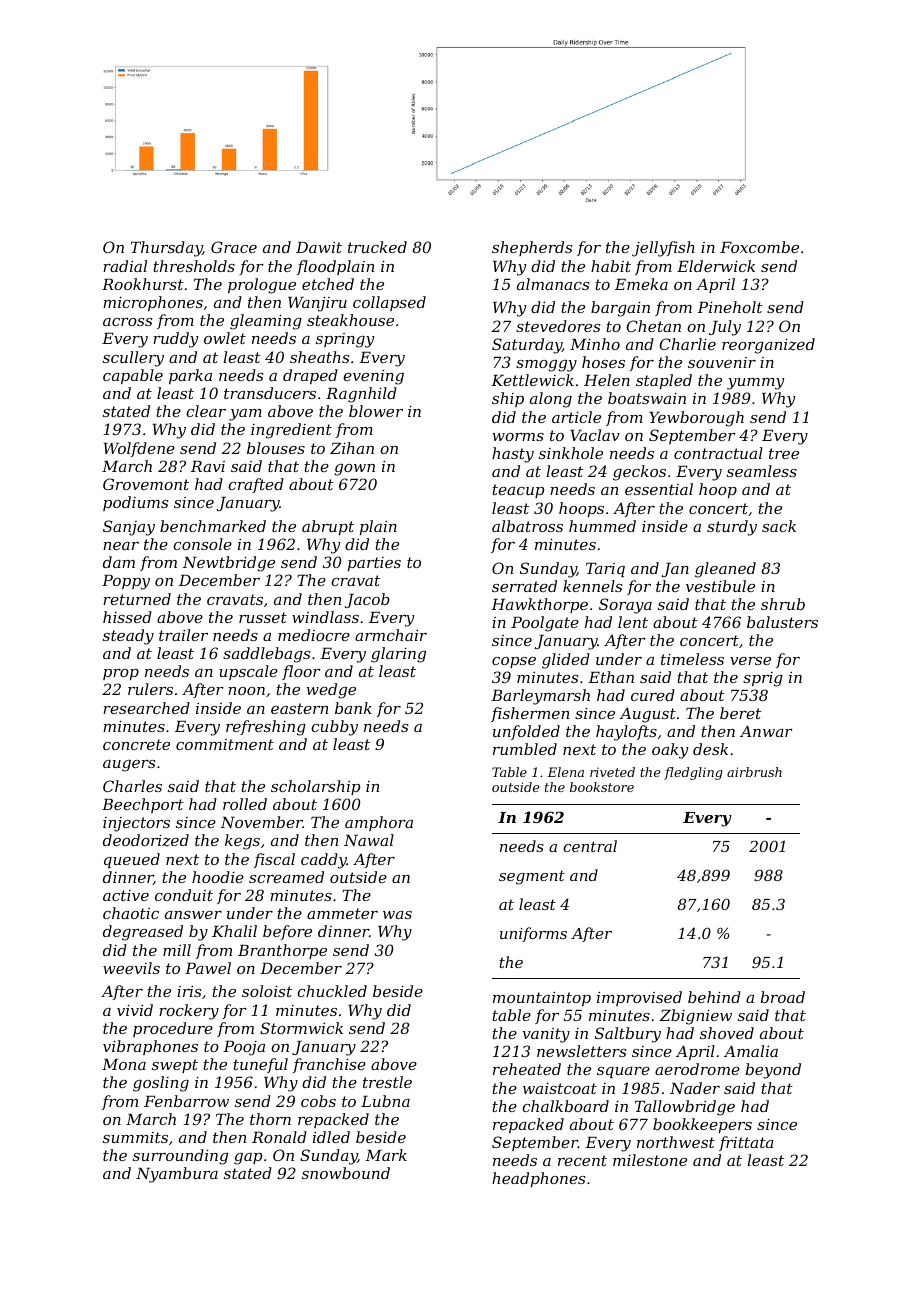  I want to click on cobs, so click(318, 1101).
